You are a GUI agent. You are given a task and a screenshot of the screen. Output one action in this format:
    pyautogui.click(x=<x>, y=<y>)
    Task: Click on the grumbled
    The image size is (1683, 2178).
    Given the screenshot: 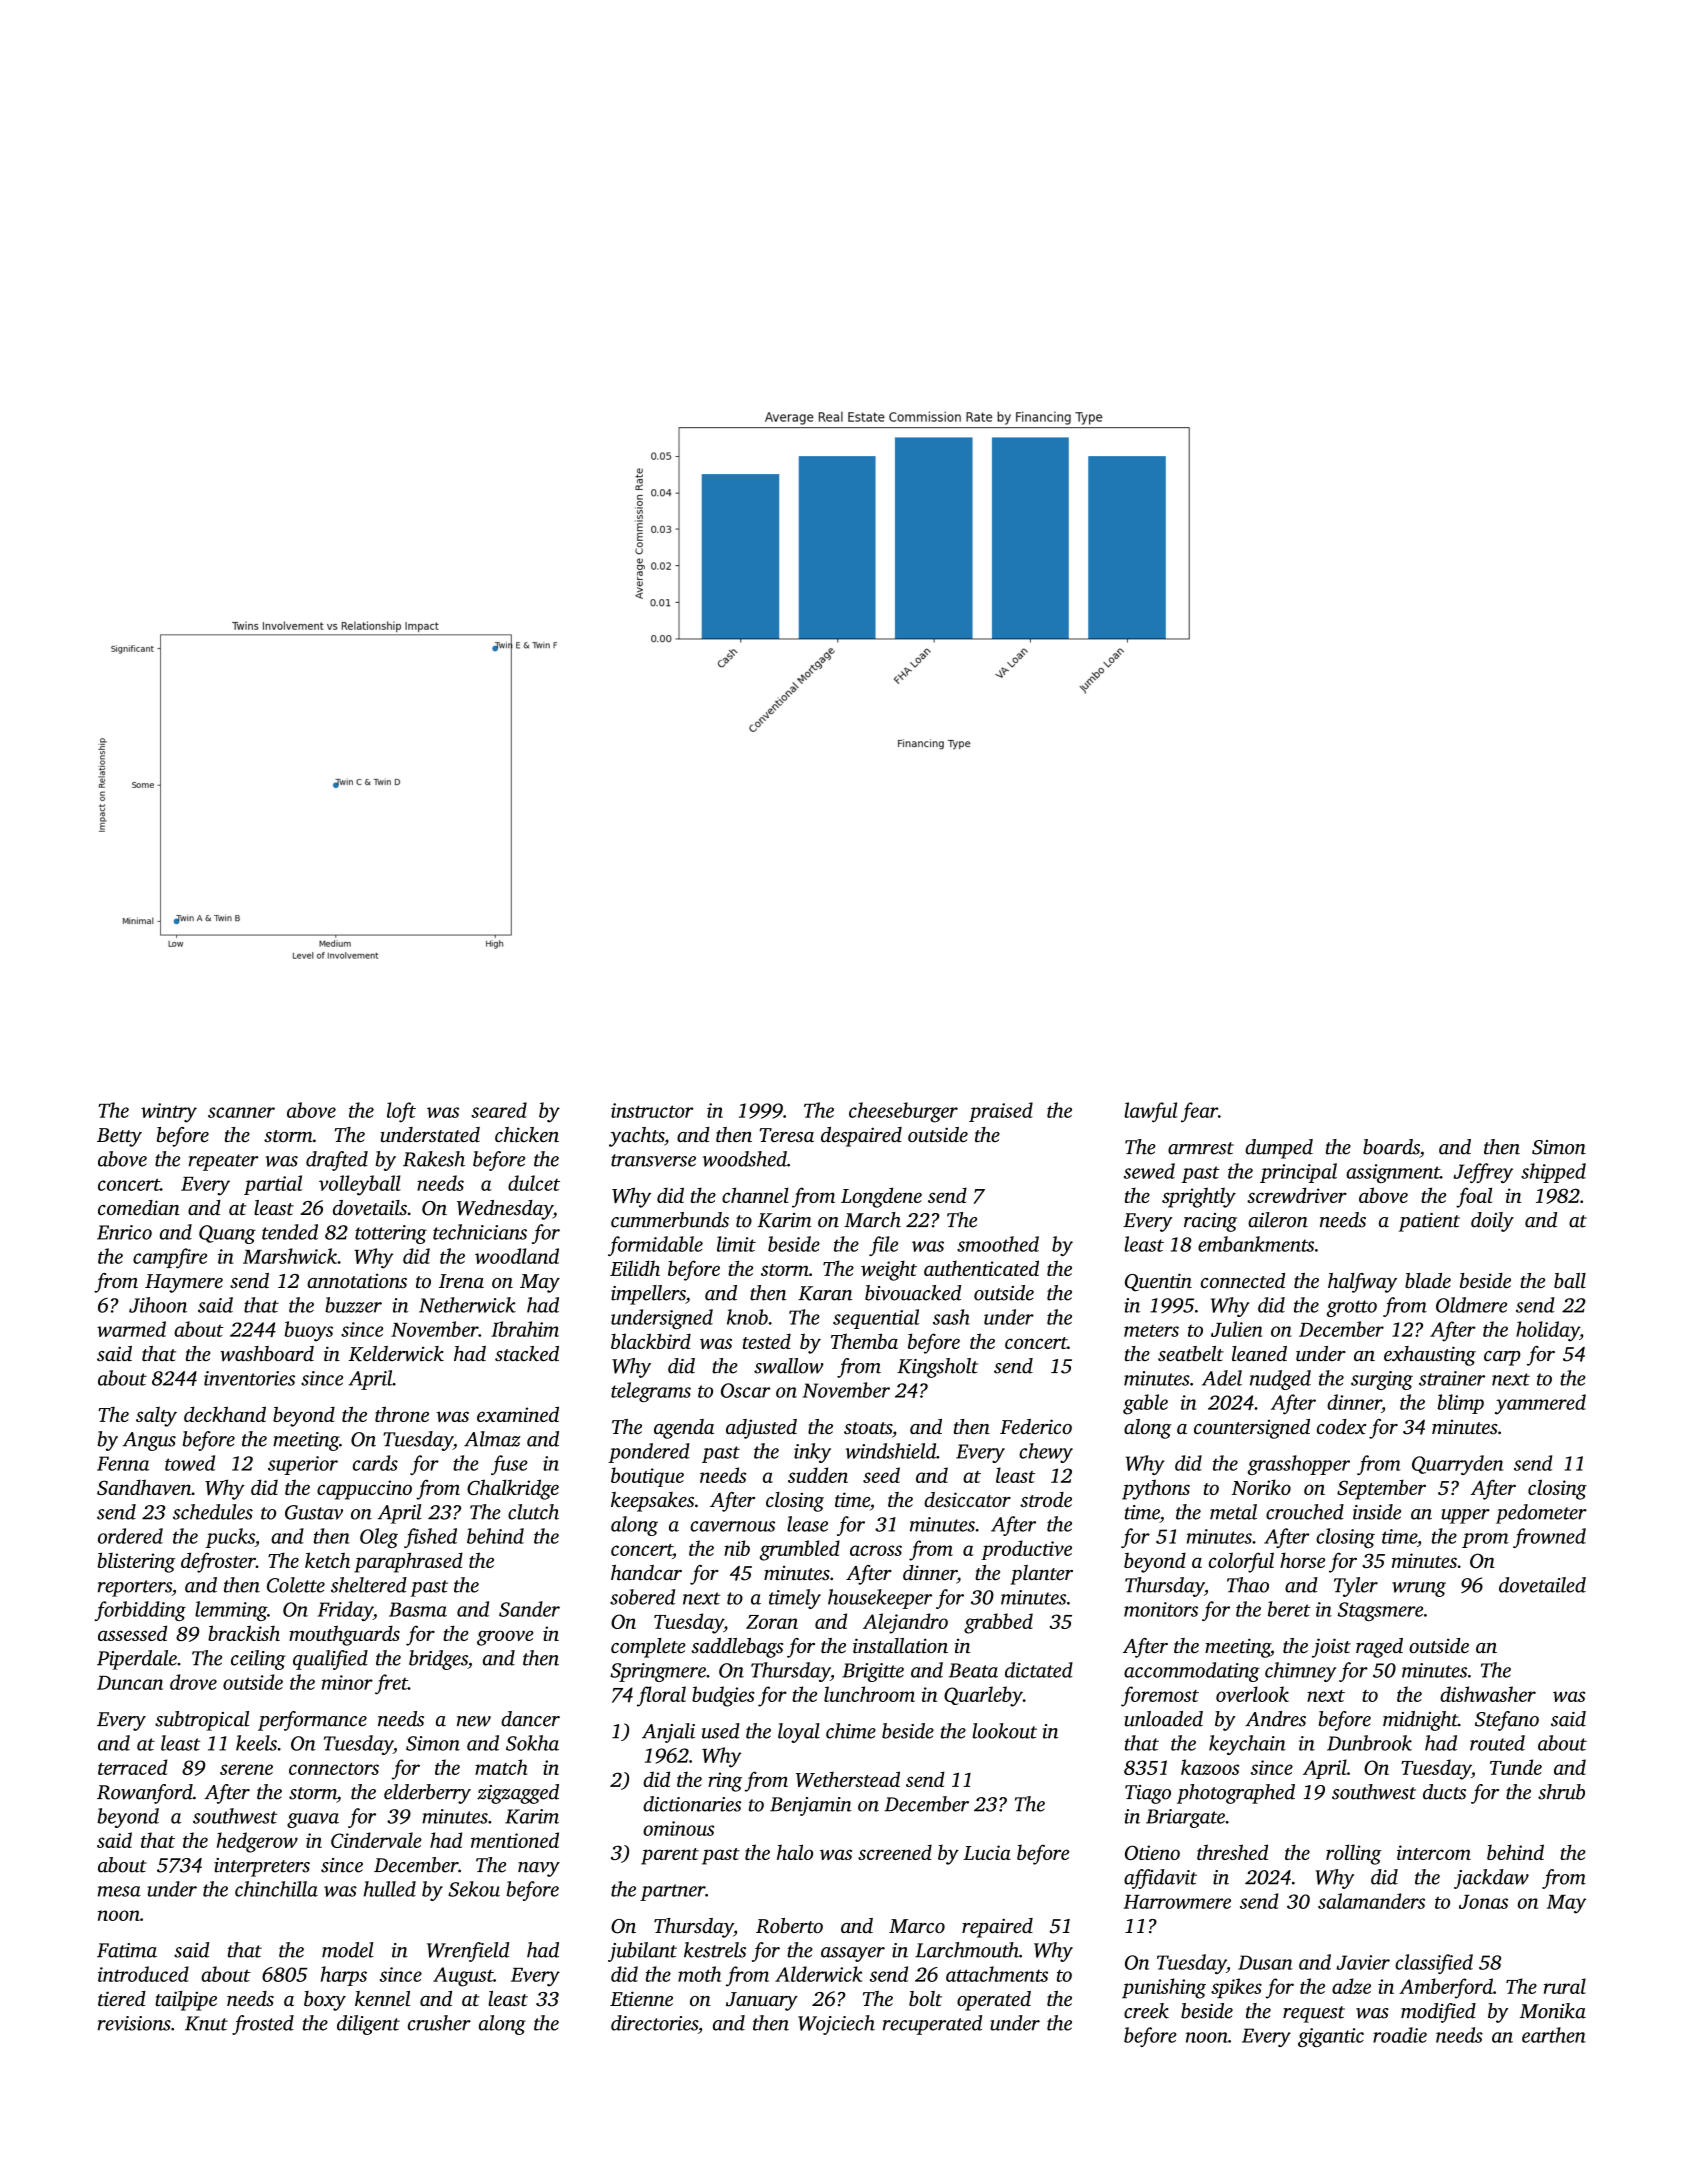 What is the action you would take?
    pyautogui.click(x=800, y=1550)
